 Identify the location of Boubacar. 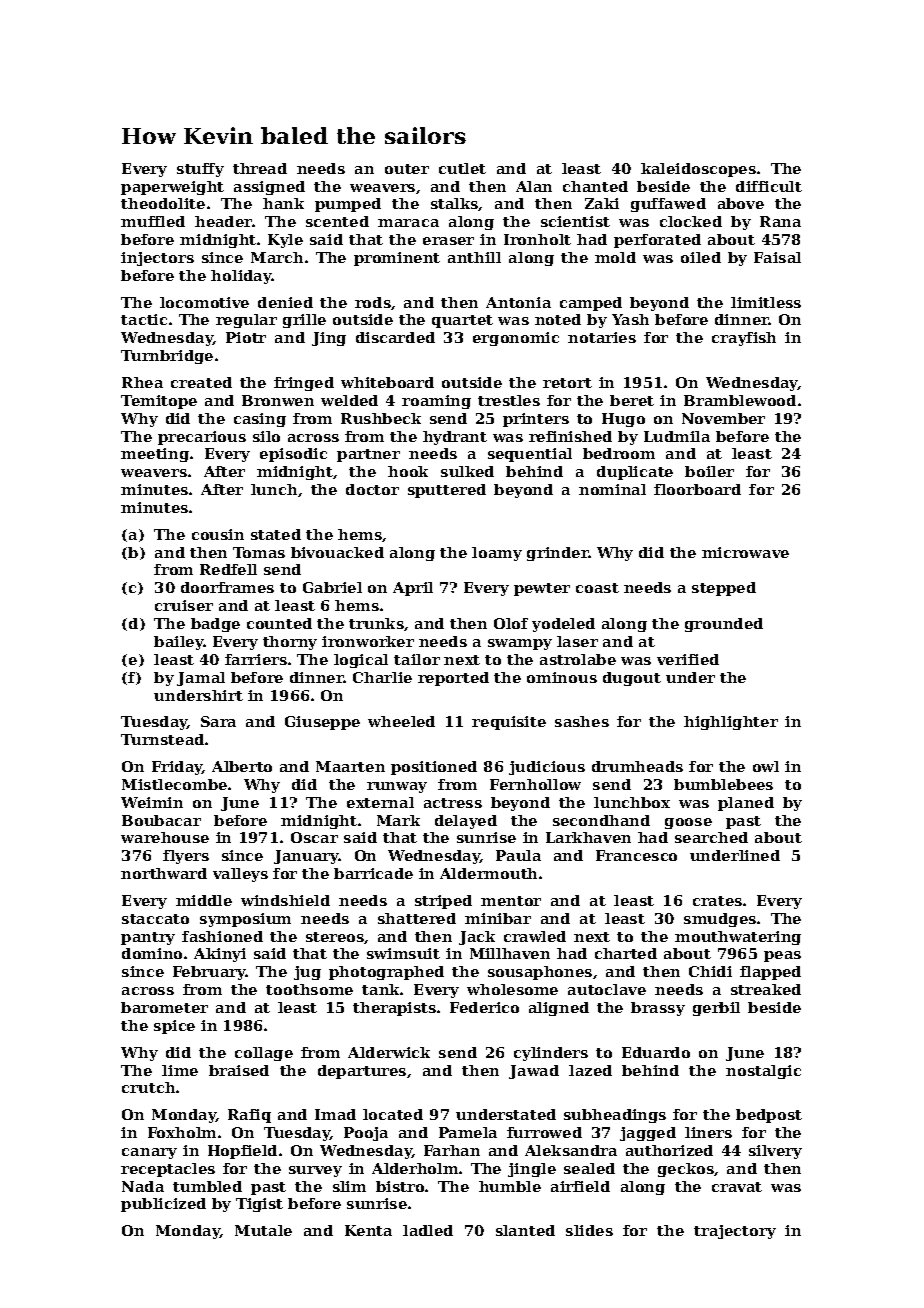
(161, 820).
